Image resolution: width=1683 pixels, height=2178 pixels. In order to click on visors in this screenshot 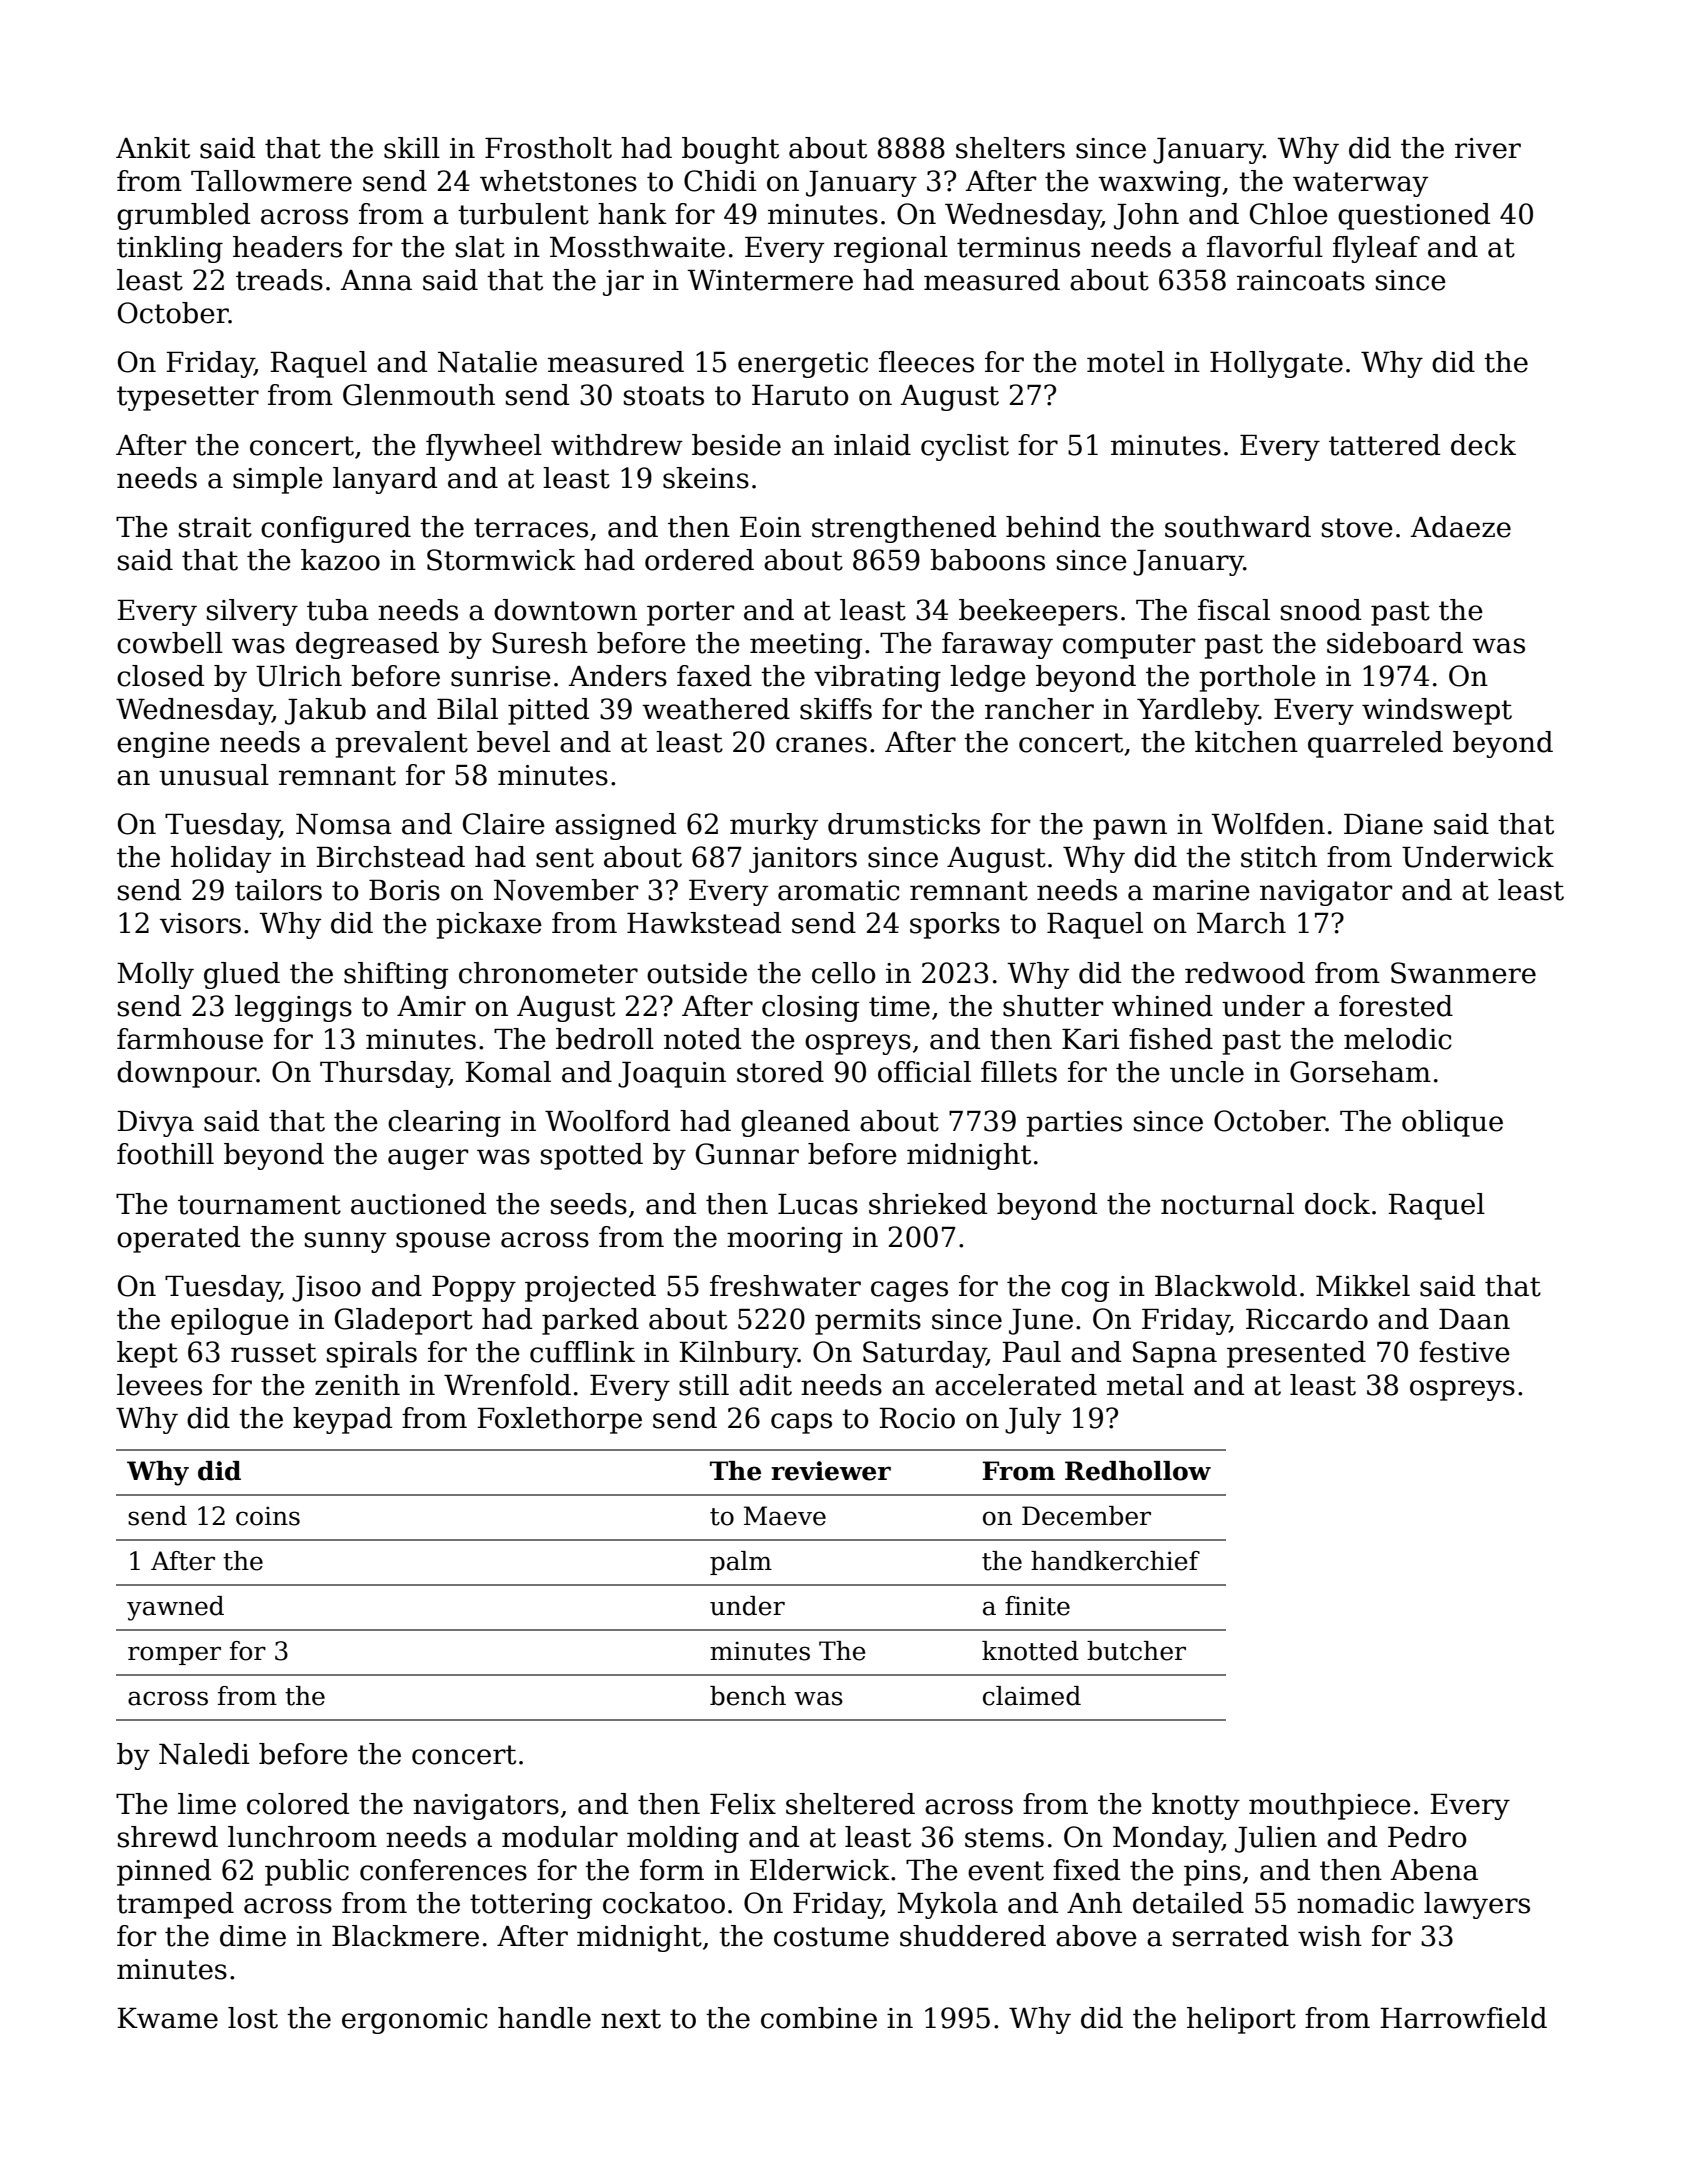, I will do `click(200, 923)`.
